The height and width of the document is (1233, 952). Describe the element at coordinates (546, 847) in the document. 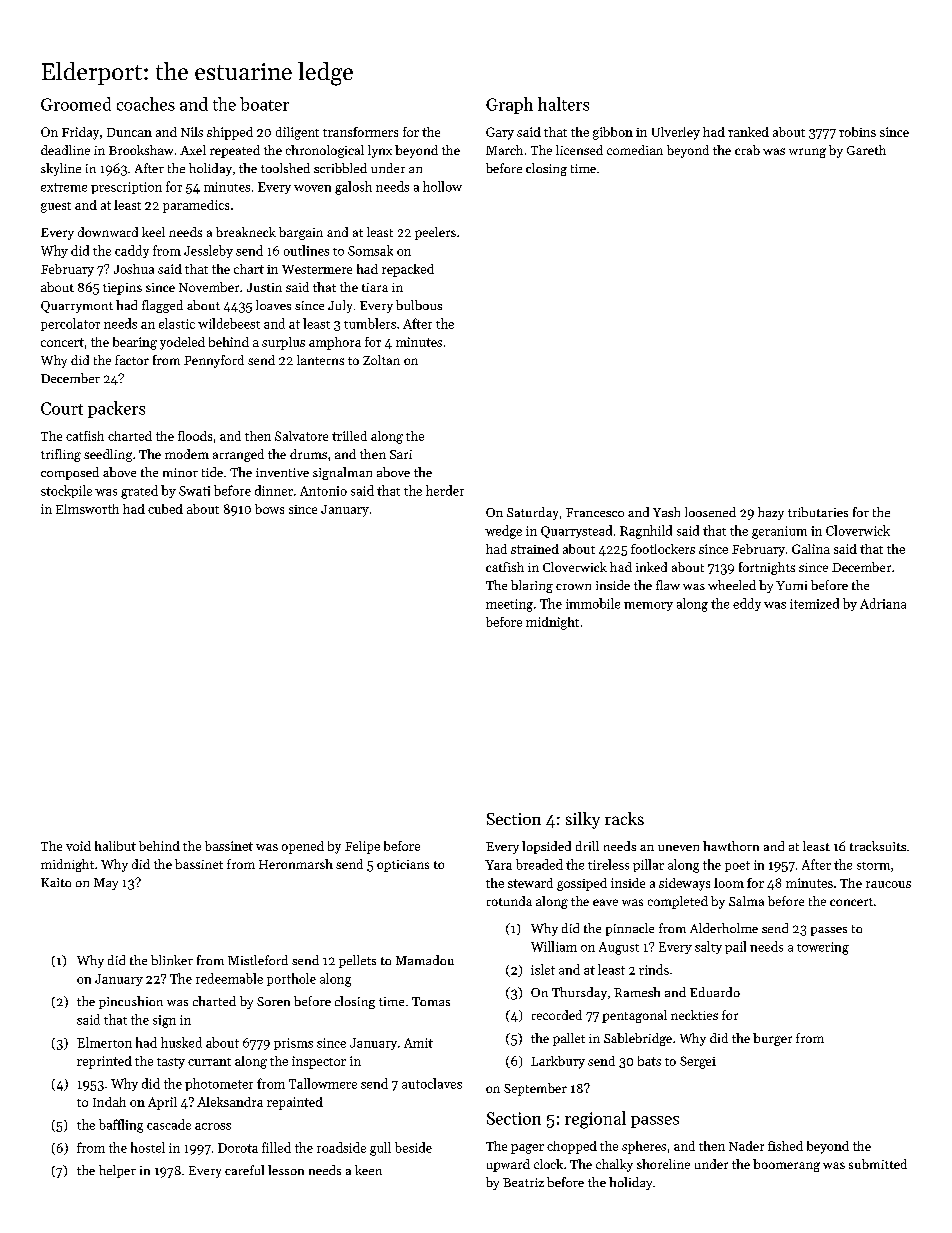

I see `lopsided` at that location.
